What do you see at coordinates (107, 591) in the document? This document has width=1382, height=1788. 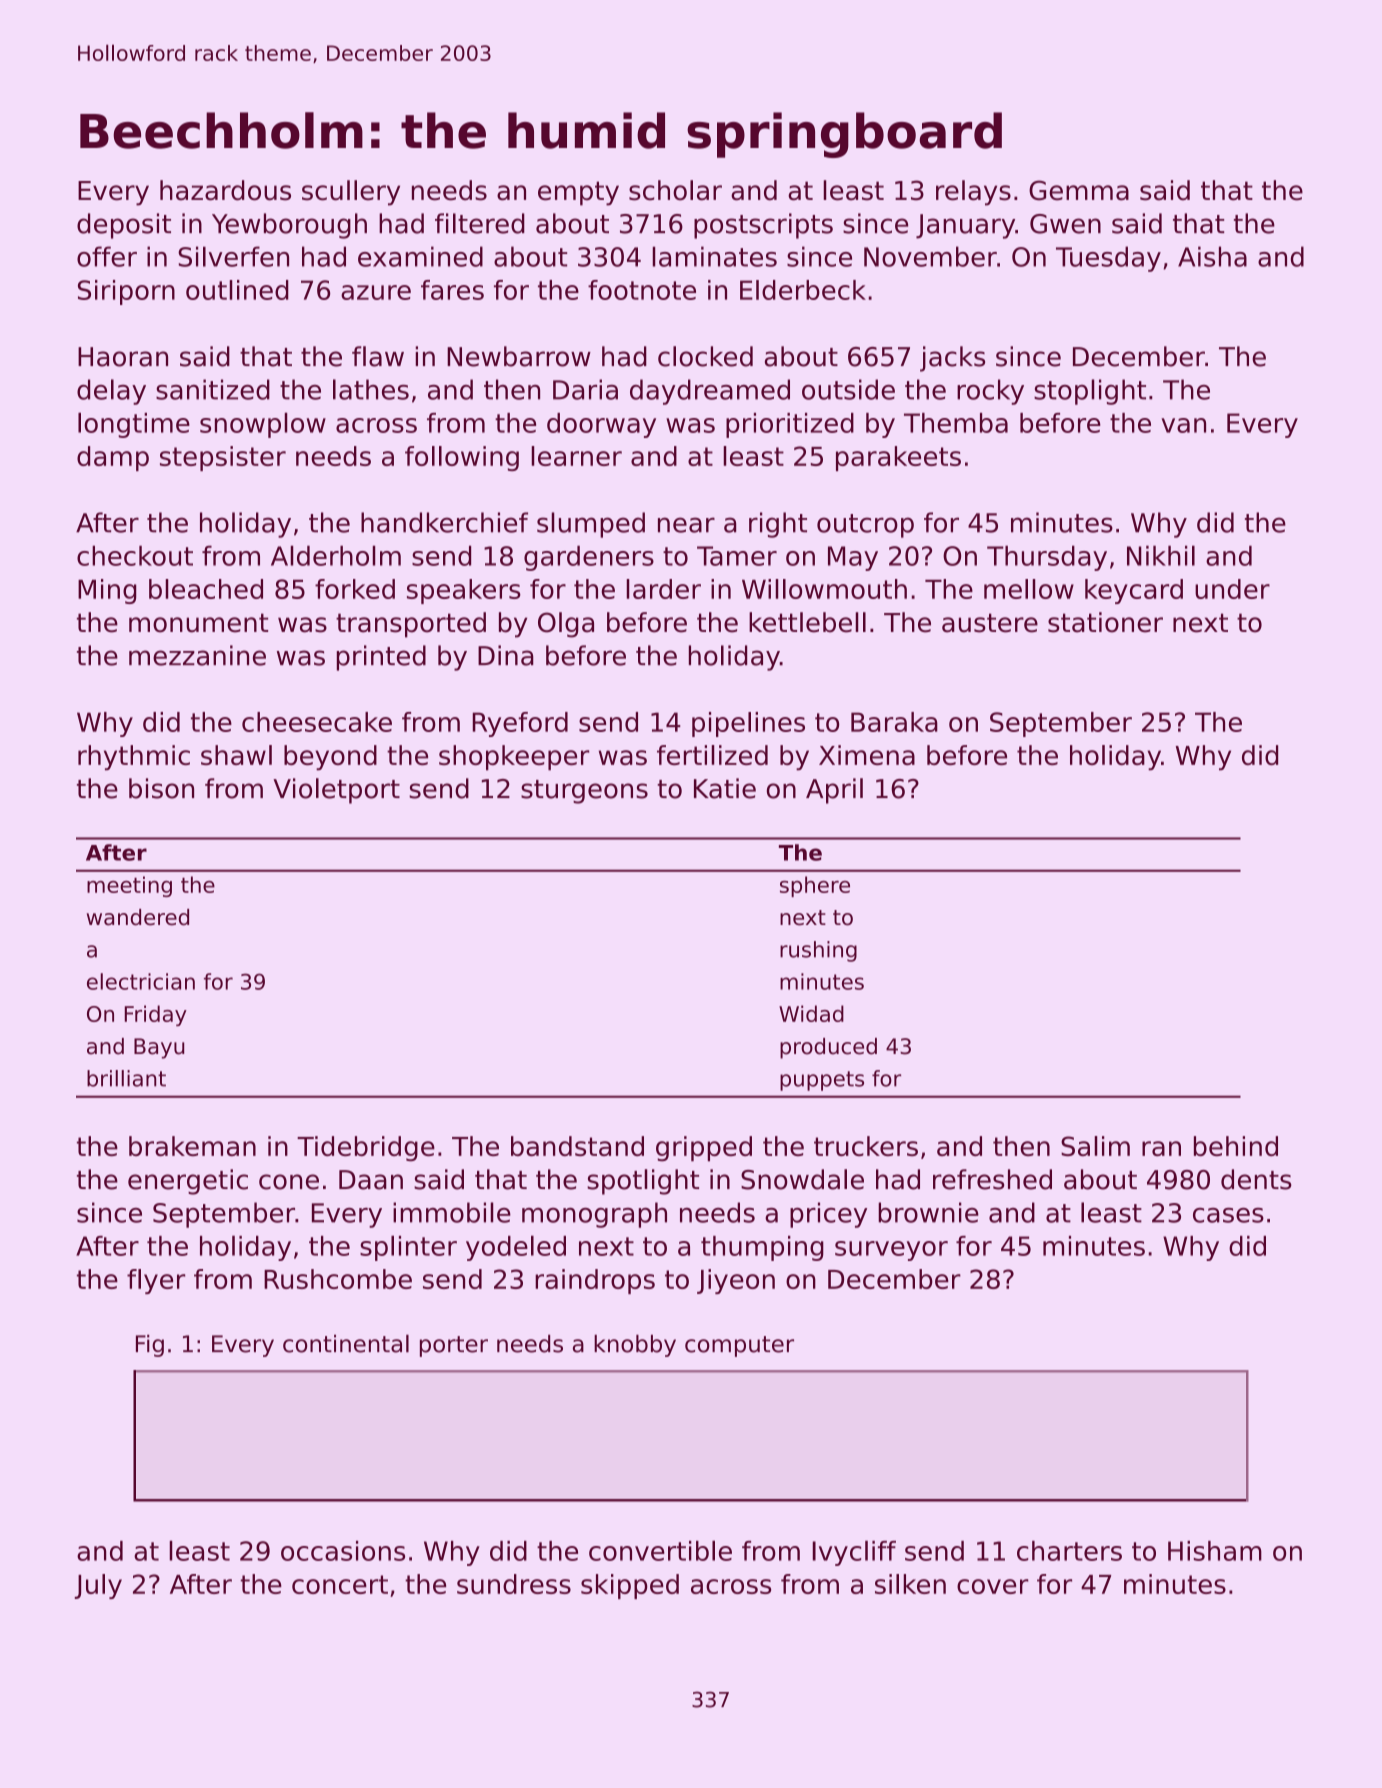 I see `Ming` at bounding box center [107, 591].
